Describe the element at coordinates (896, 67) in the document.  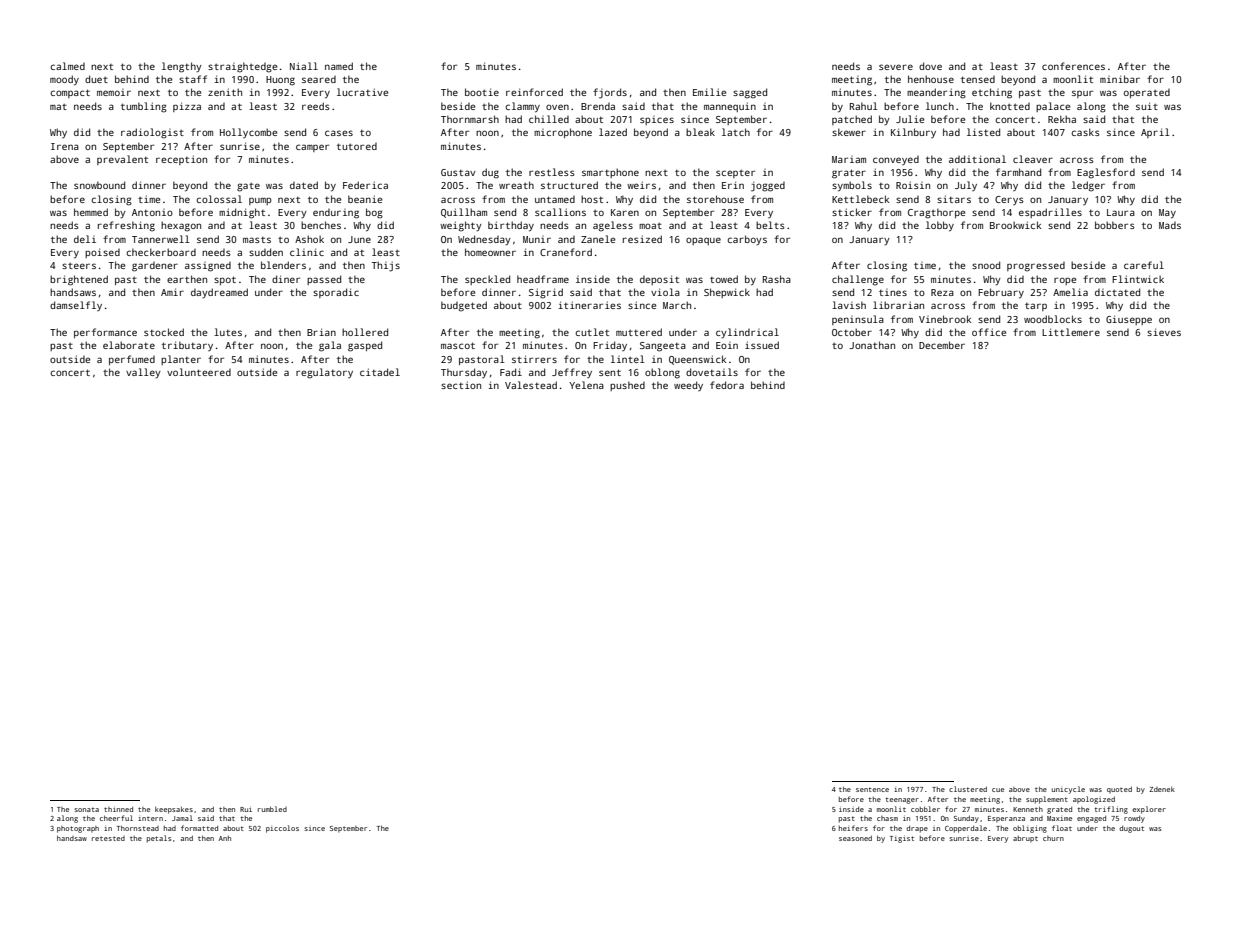
I see `severe` at that location.
